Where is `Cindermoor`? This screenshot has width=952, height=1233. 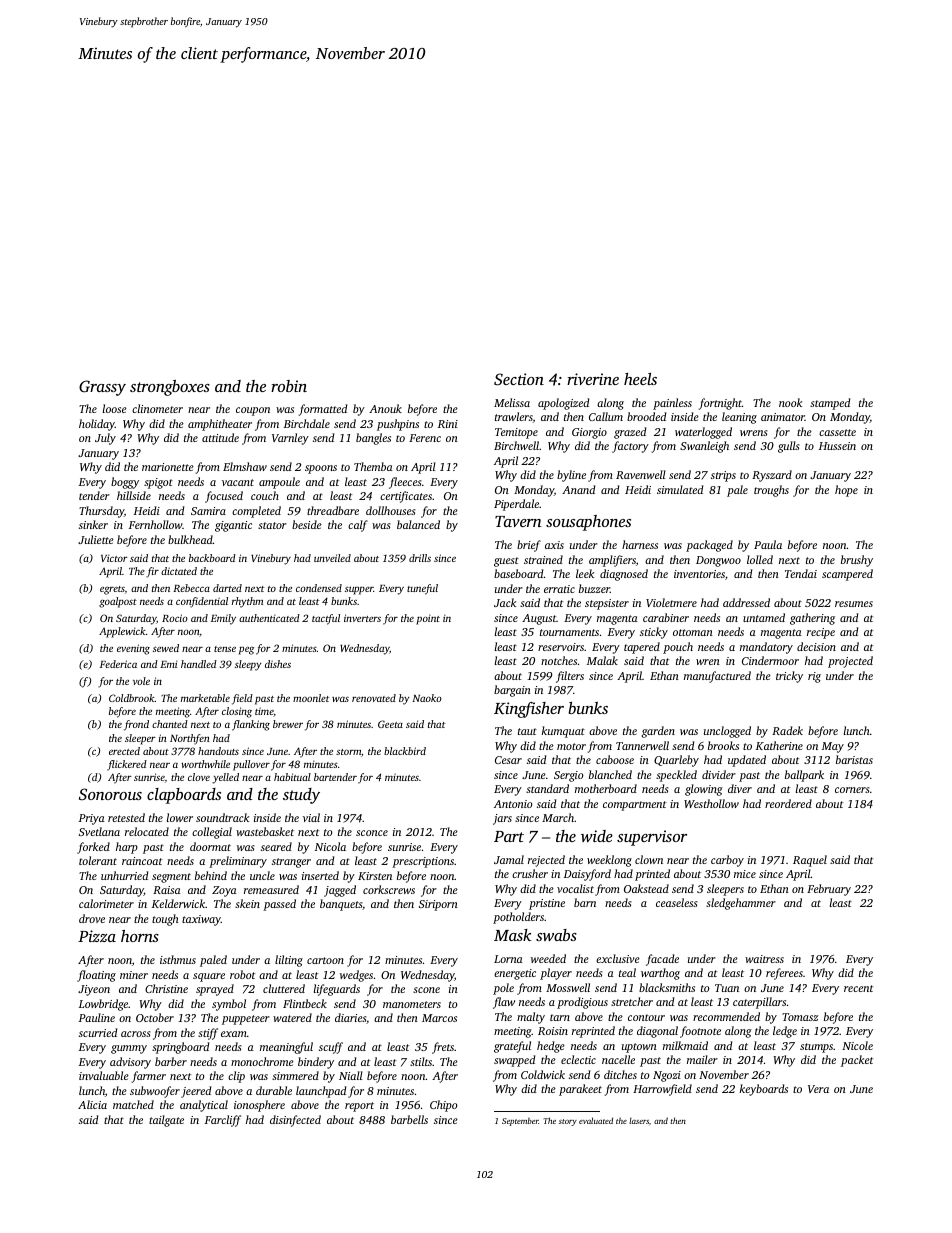
Cindermoor is located at coordinates (770, 660).
